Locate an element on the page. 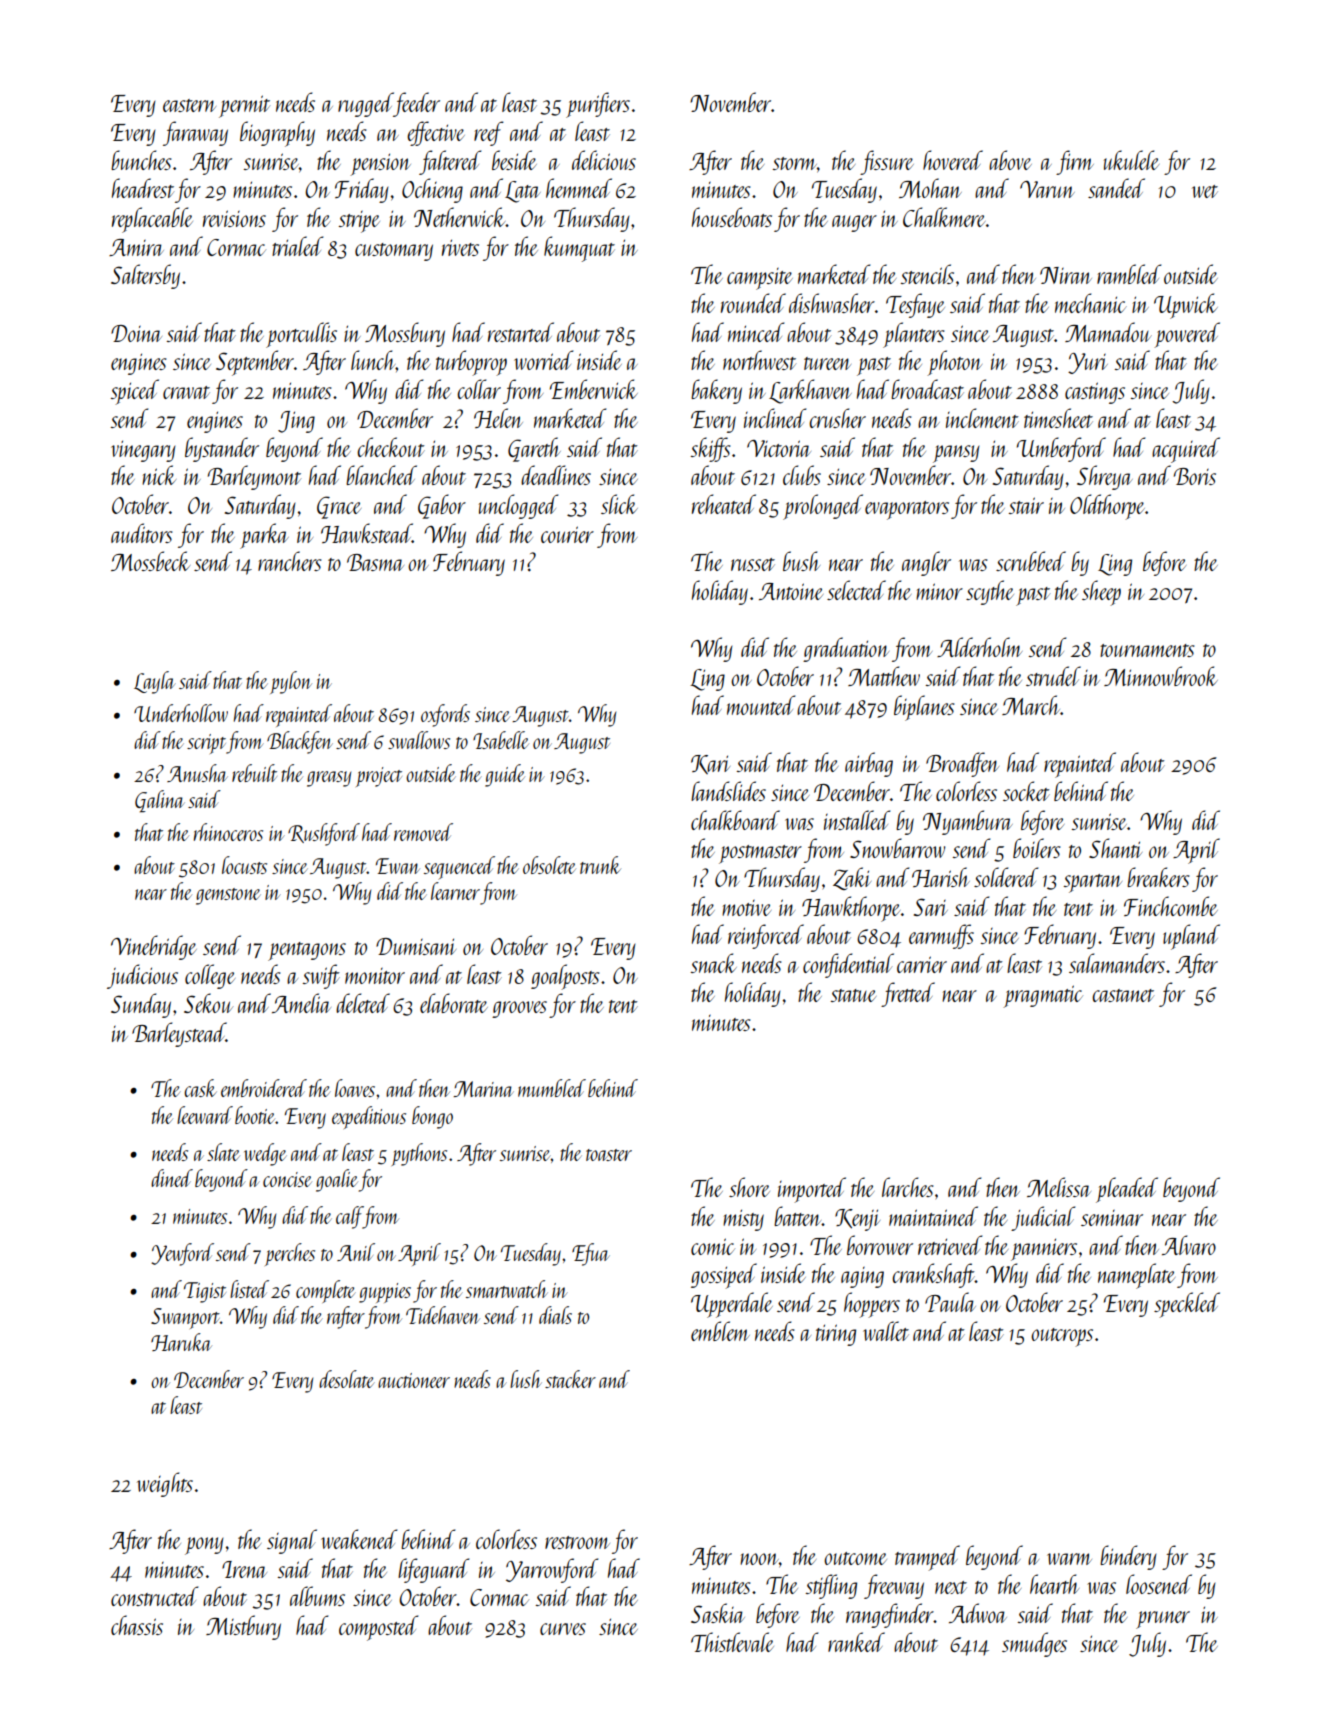 The image size is (1328, 1718). feeder is located at coordinates (417, 104).
